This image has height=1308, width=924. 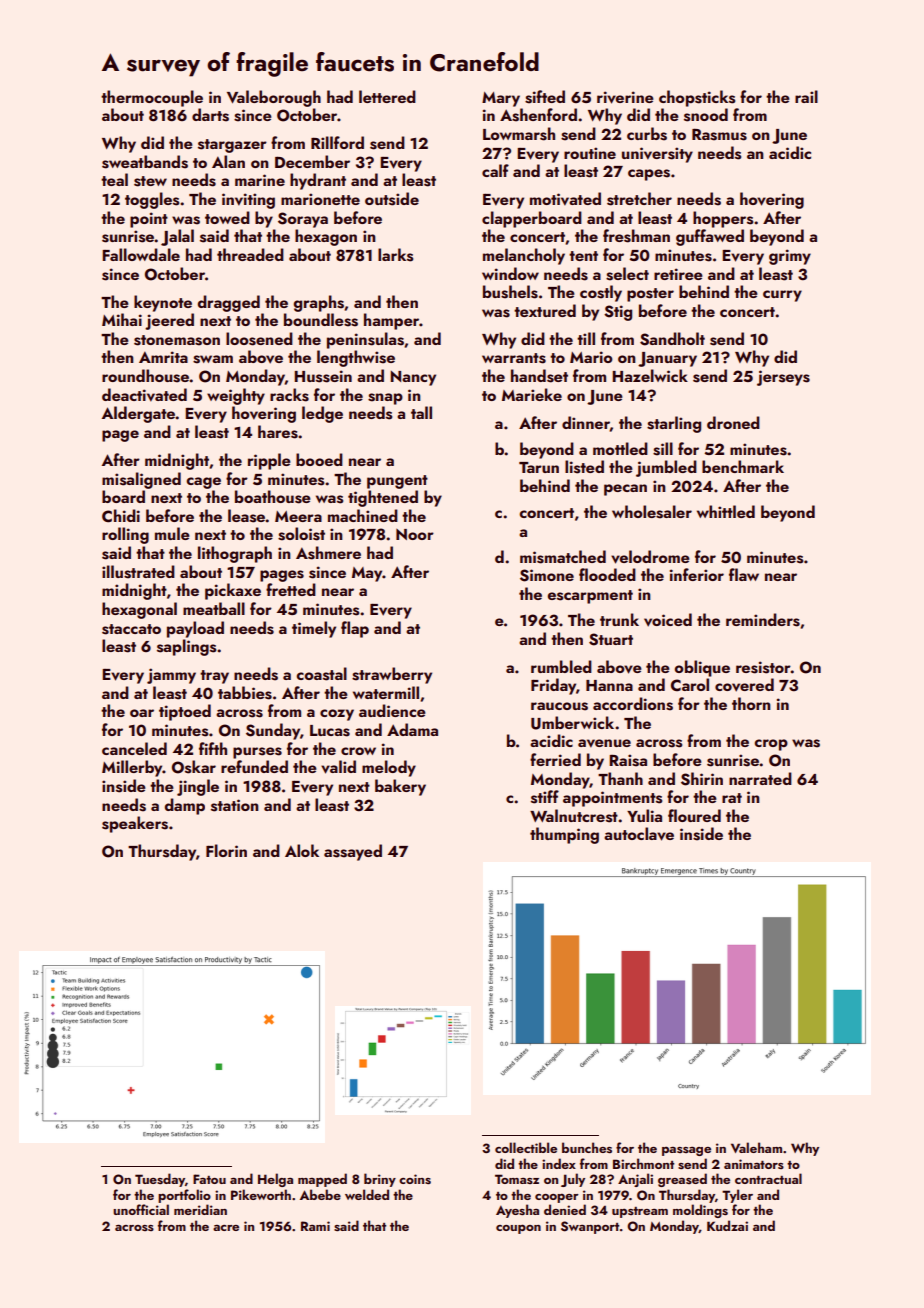 What do you see at coordinates (274, 98) in the image?
I see `Valeborough` at bounding box center [274, 98].
